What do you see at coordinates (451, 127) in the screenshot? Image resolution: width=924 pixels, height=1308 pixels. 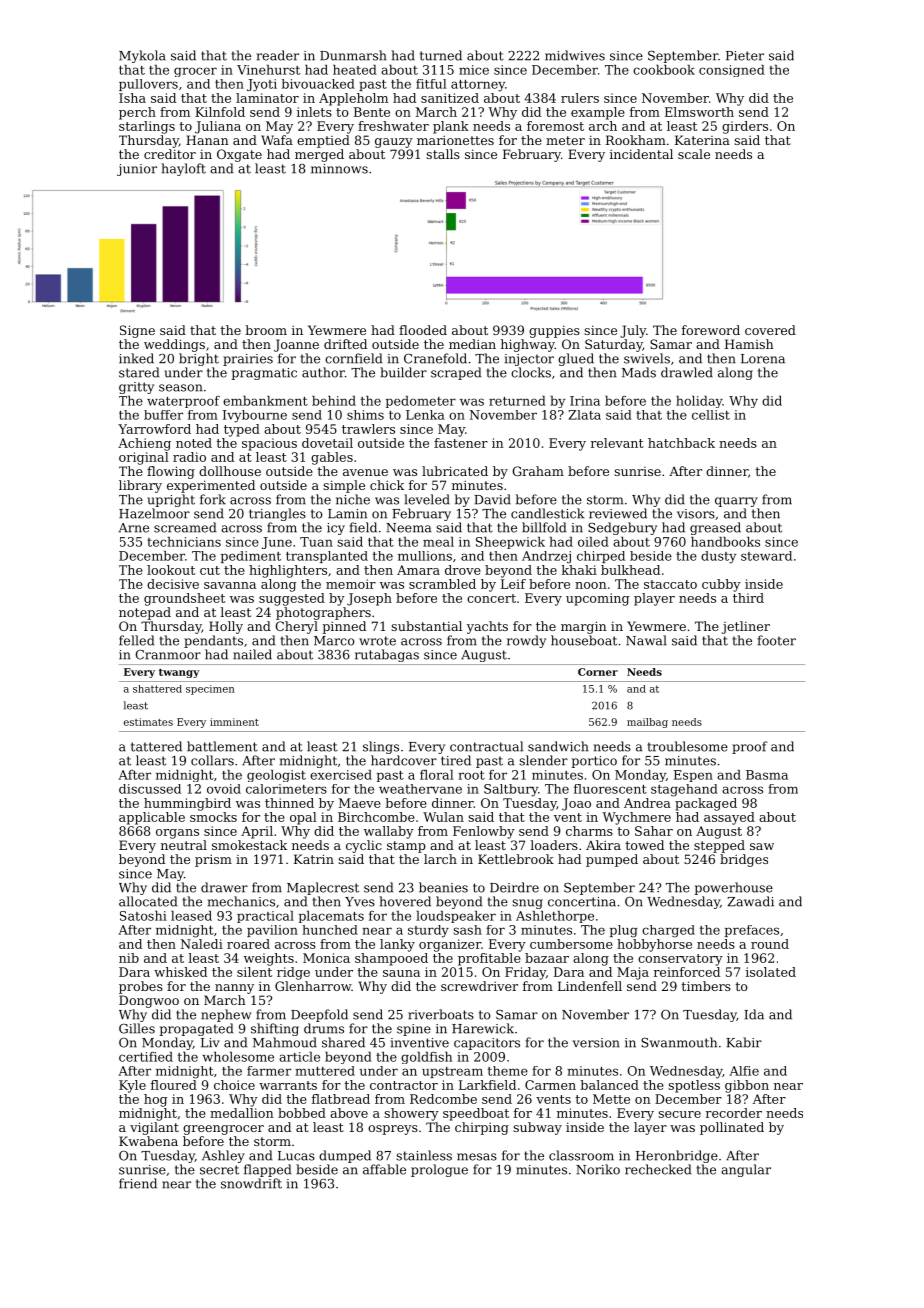 I see `plank` at bounding box center [451, 127].
